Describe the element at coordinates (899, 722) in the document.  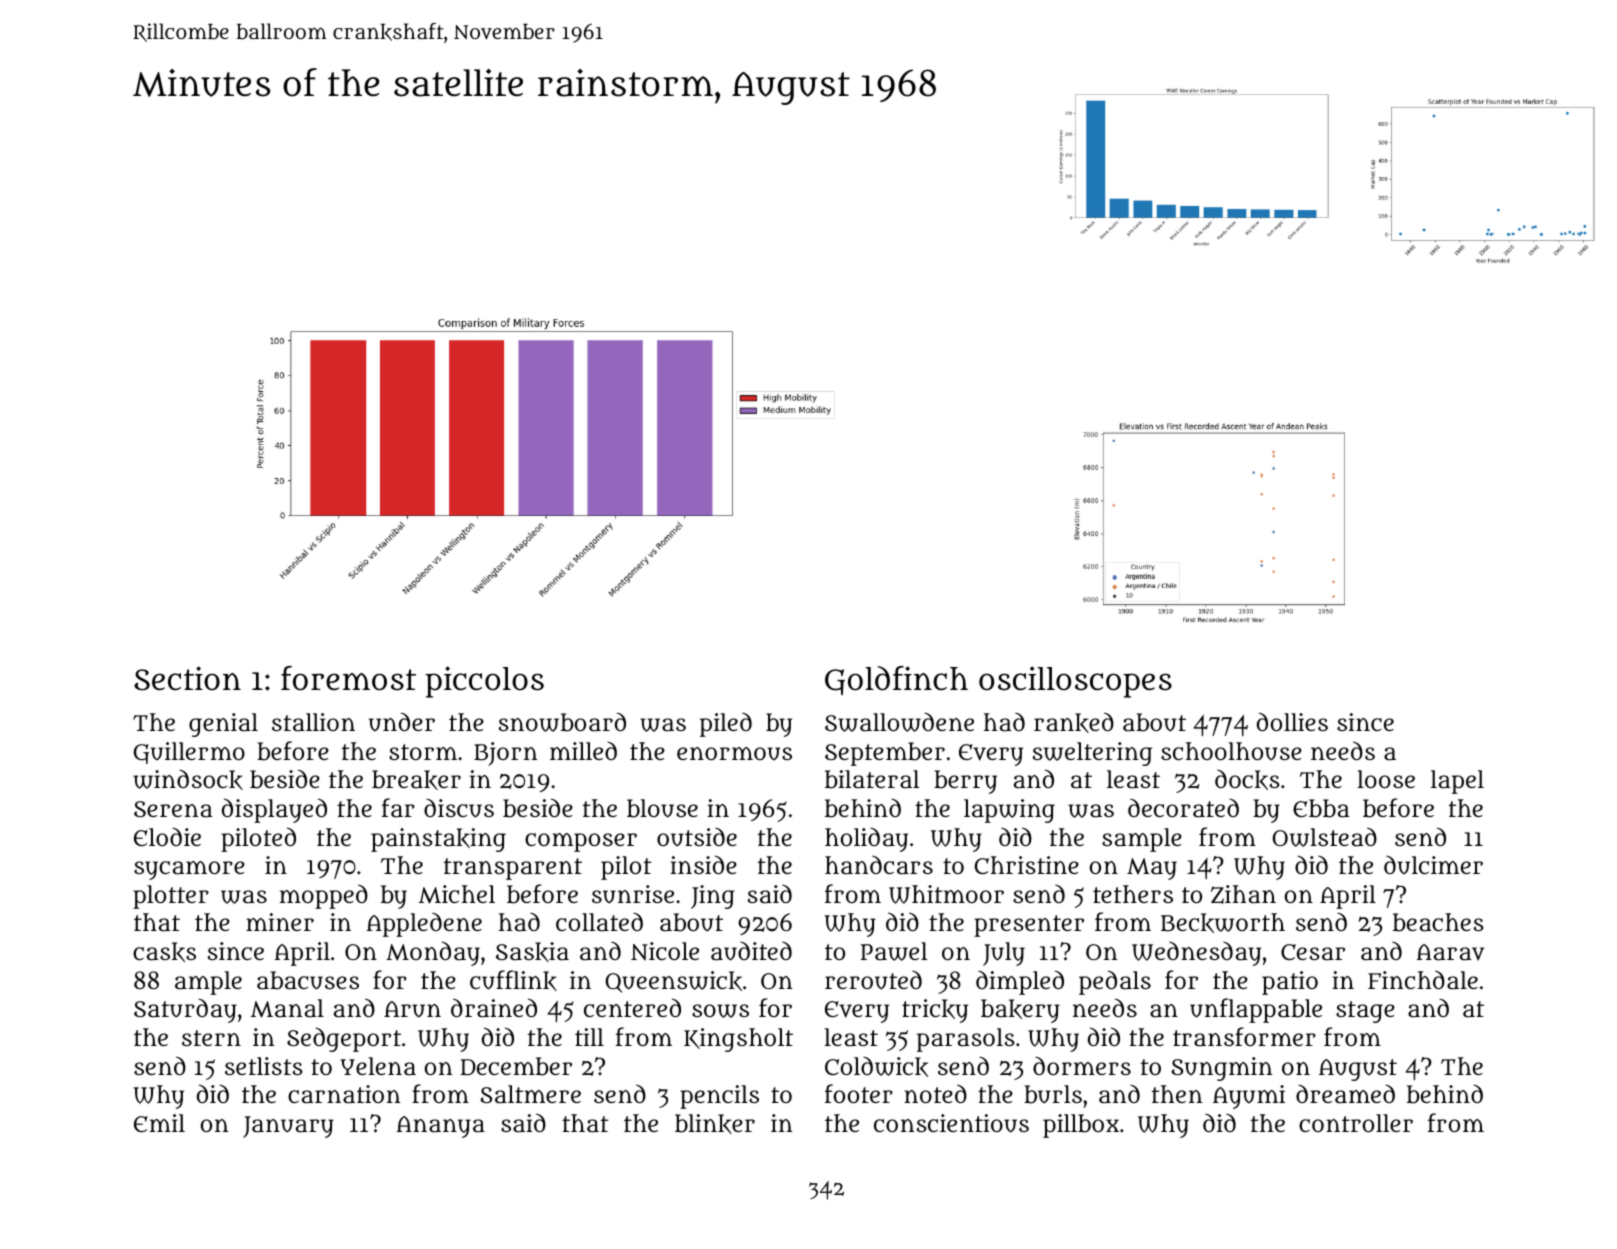
I see `Swallowdene` at that location.
